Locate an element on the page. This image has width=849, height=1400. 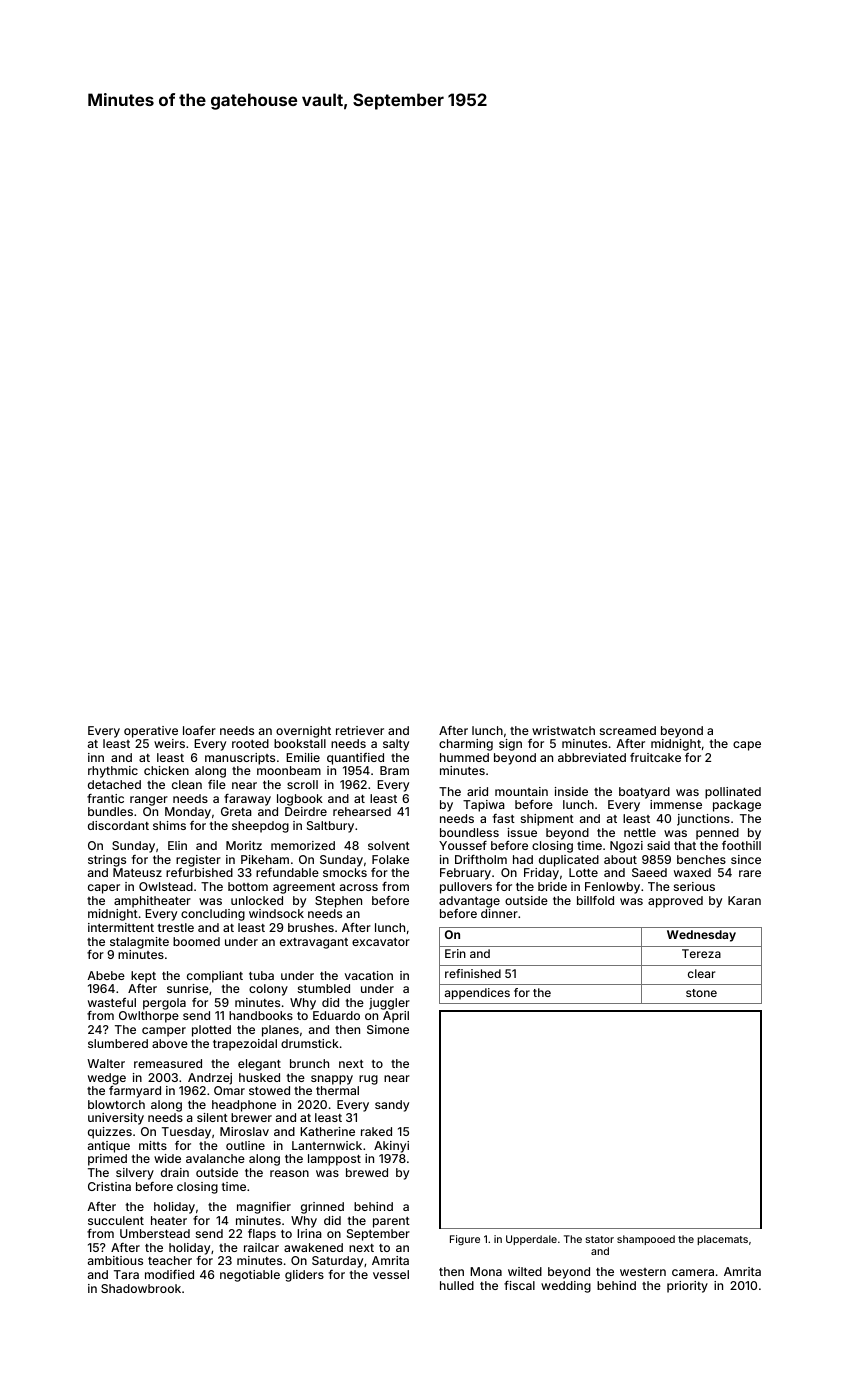
sandy is located at coordinates (392, 1106).
